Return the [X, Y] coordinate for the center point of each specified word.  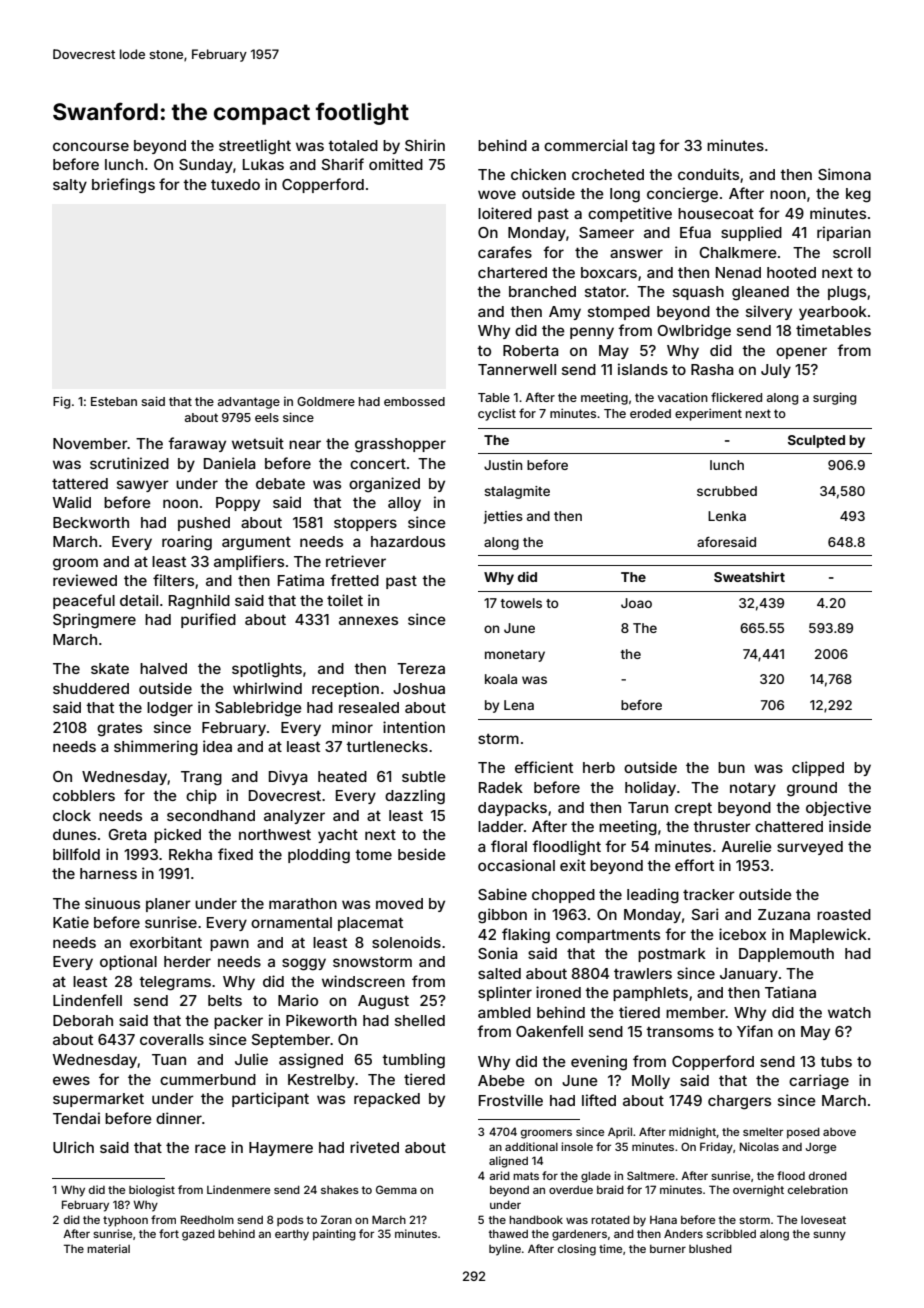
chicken [538, 174]
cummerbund [208, 1079]
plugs [847, 293]
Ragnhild [199, 602]
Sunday [206, 166]
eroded [650, 413]
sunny [829, 1236]
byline [505, 1250]
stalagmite [517, 492]
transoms [680, 1032]
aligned [508, 1162]
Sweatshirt [749, 576]
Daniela [230, 463]
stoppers [365, 524]
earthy [292, 1235]
